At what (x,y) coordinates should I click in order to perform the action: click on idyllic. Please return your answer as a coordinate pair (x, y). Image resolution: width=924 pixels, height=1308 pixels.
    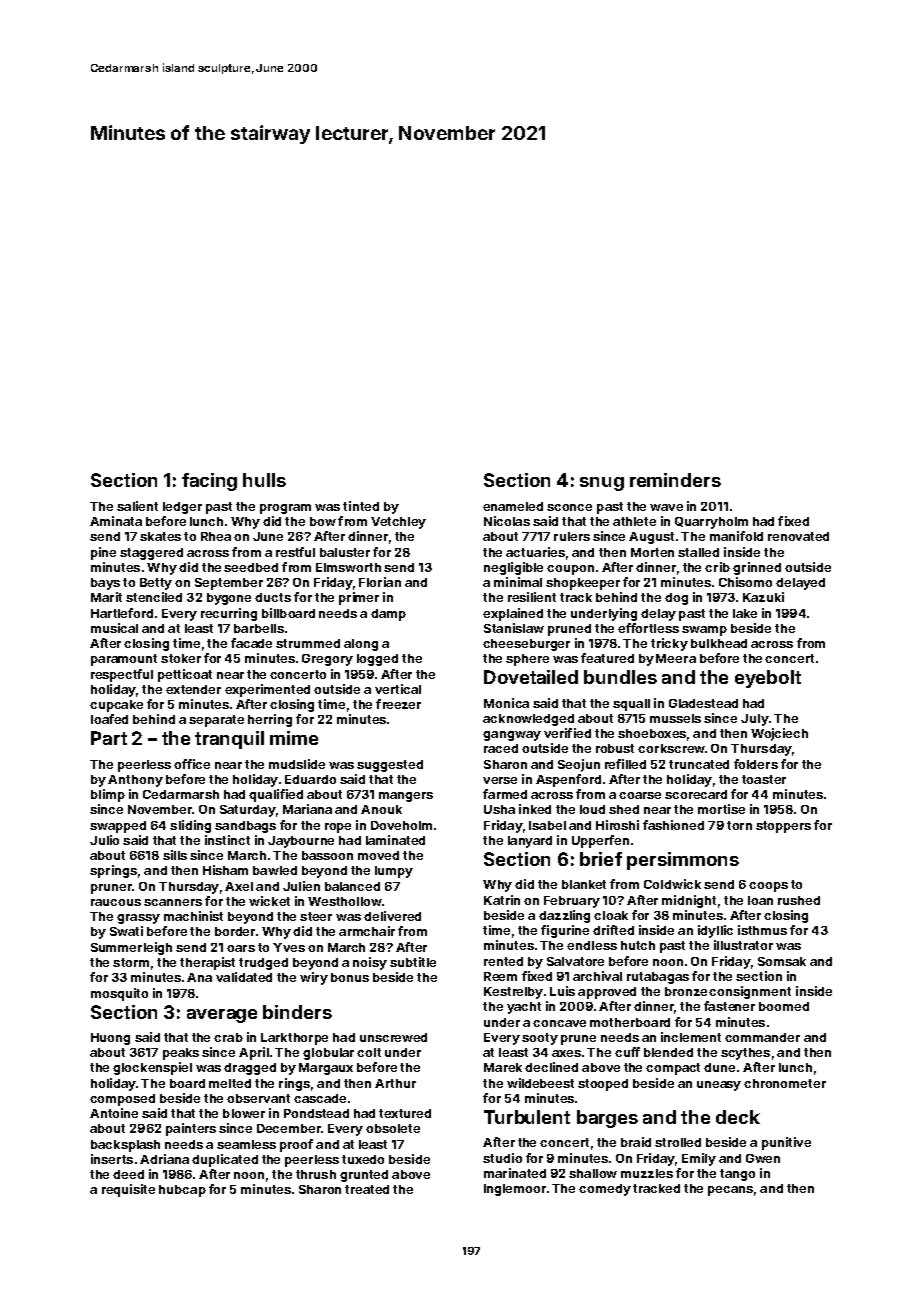
    Looking at the image, I should click on (715, 931).
